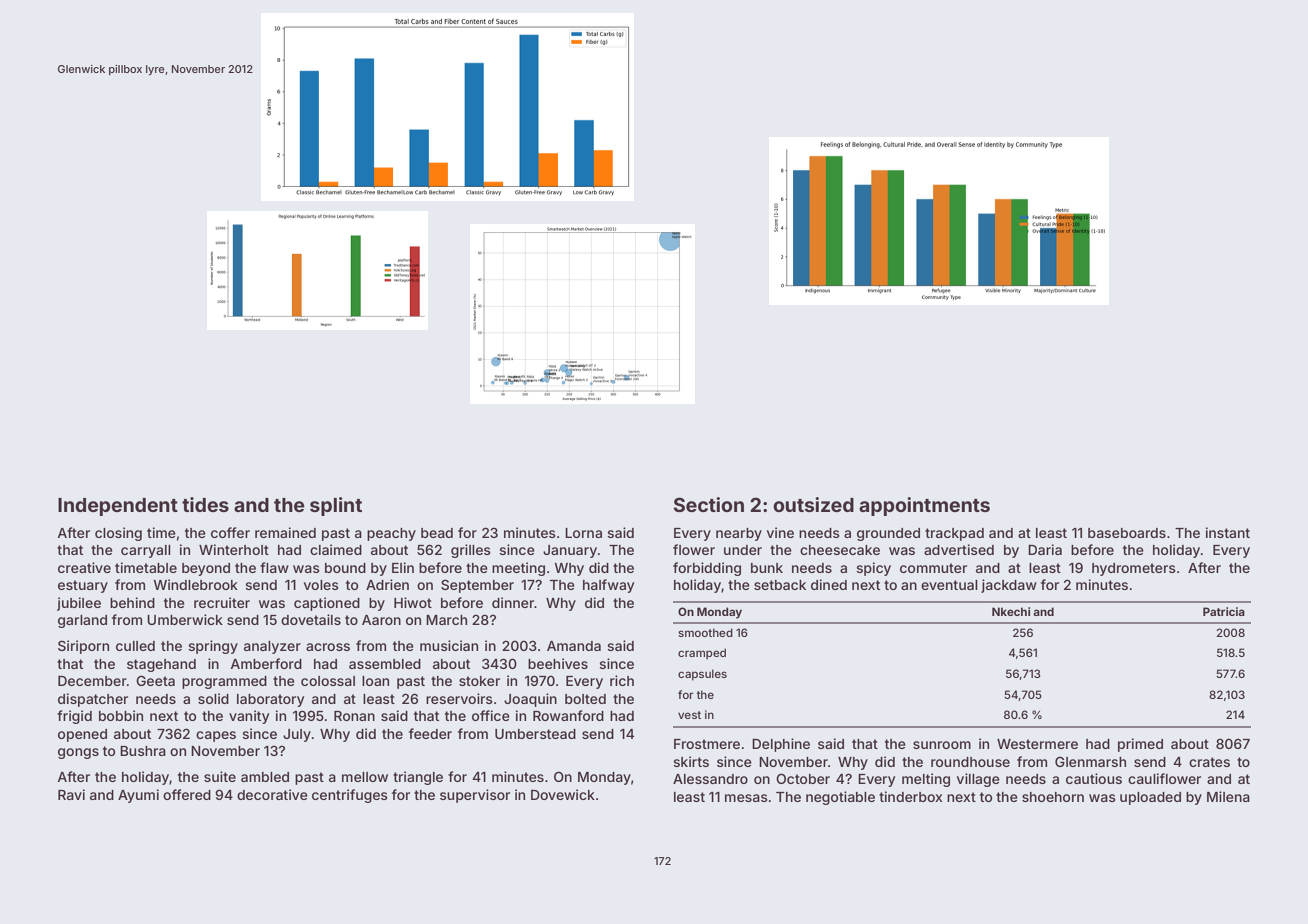 Image resolution: width=1308 pixels, height=924 pixels. I want to click on Patricia, so click(1224, 611).
